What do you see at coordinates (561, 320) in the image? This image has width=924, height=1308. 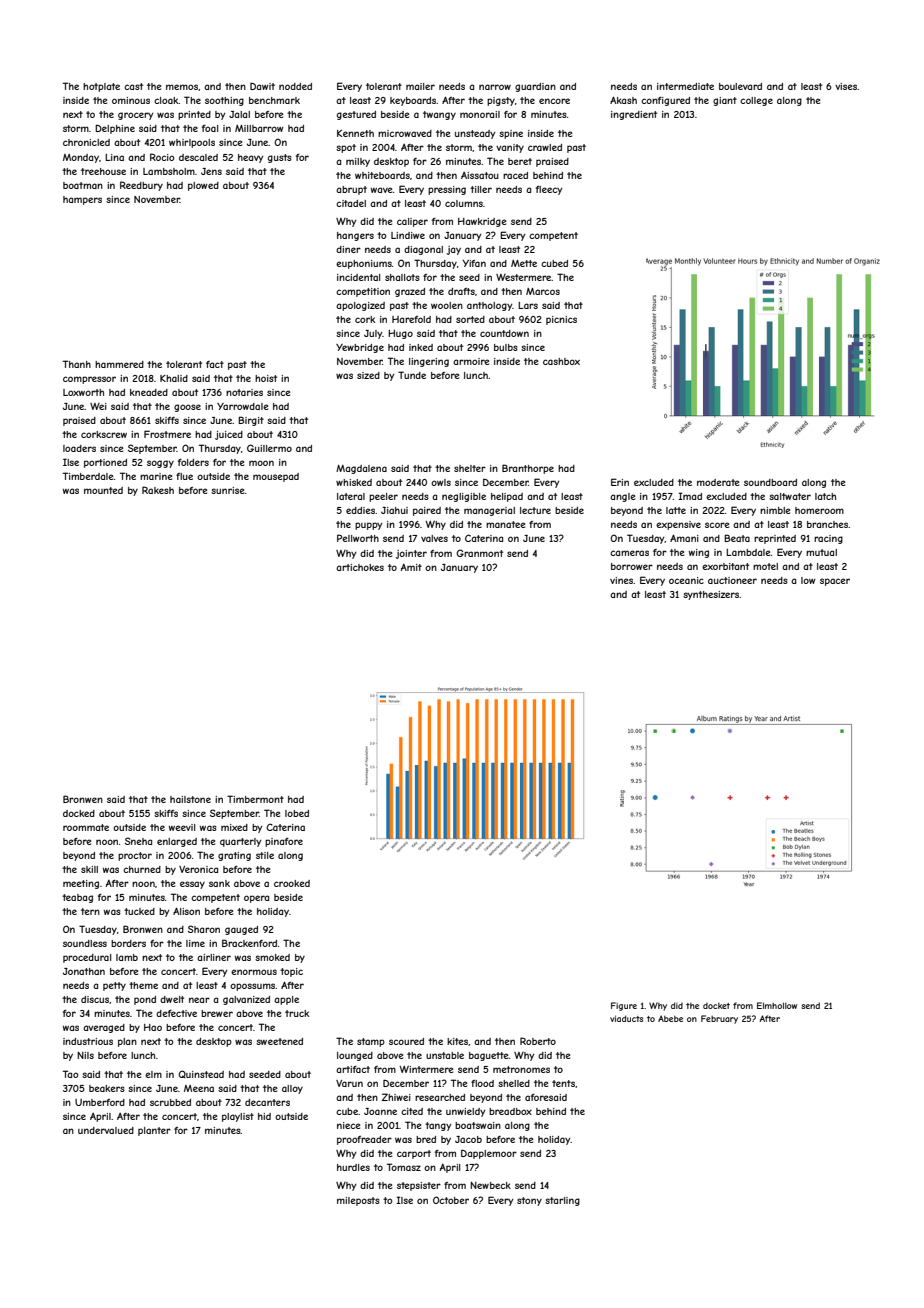 I see `picnics` at bounding box center [561, 320].
